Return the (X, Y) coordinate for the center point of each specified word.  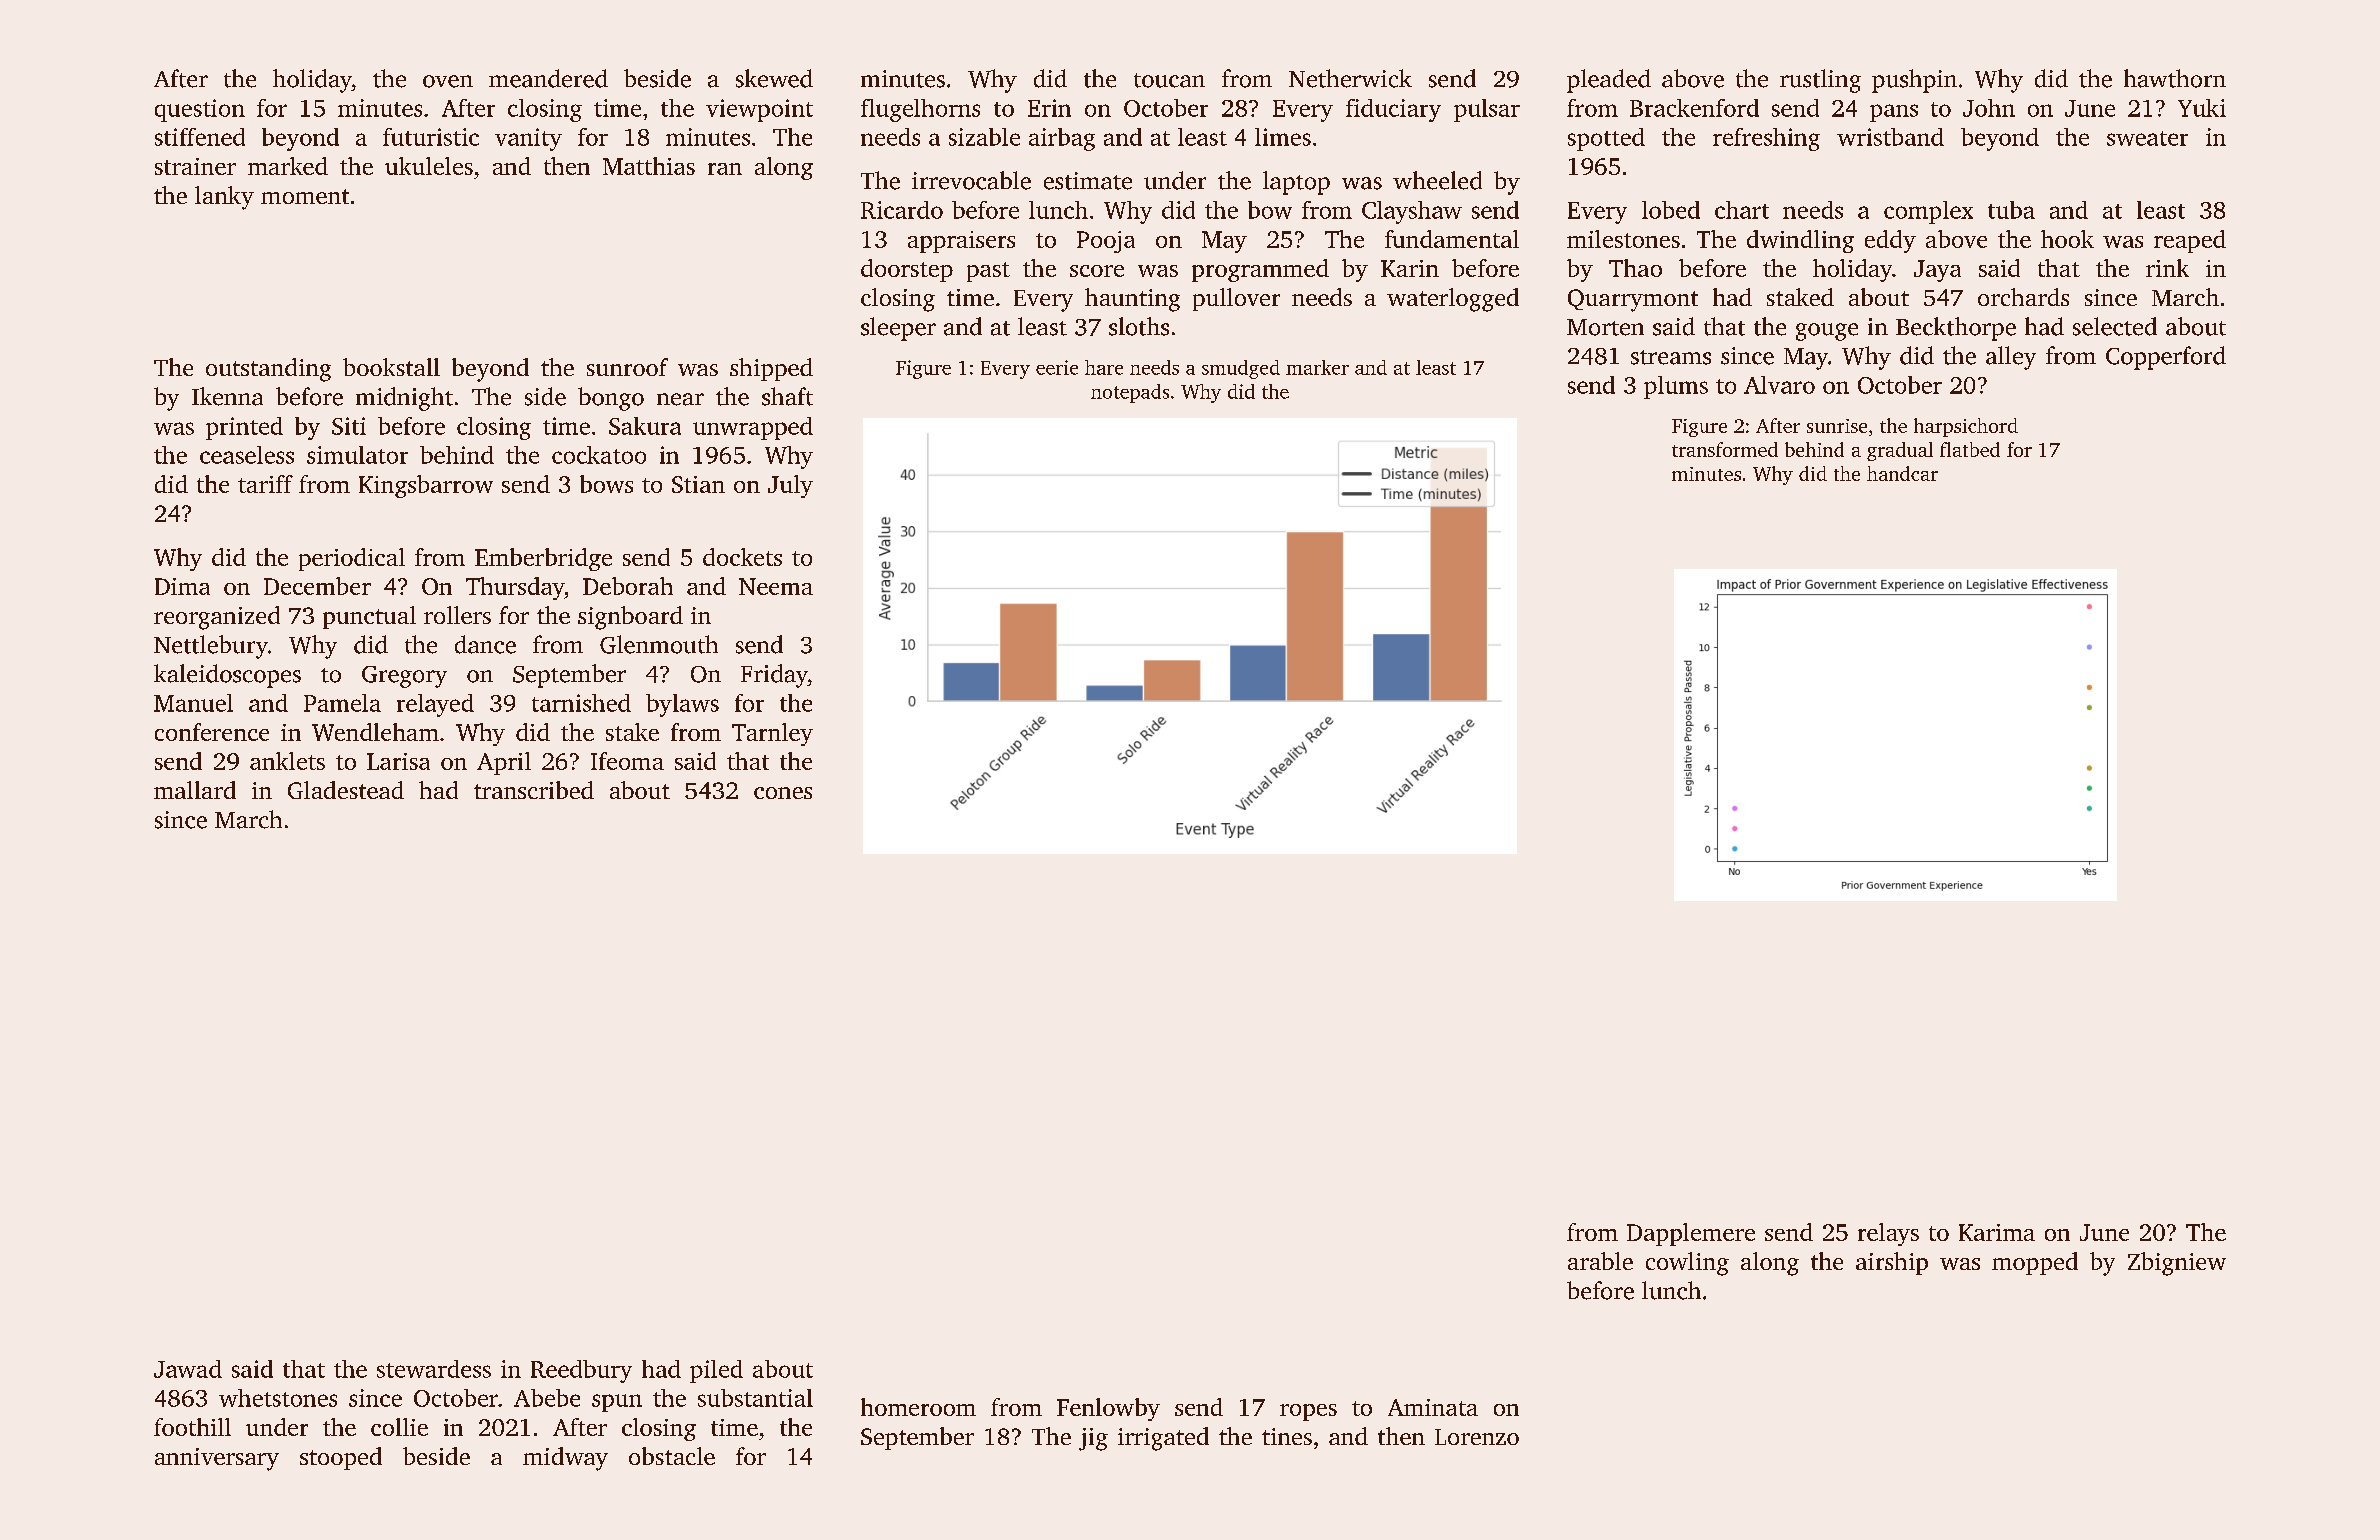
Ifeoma (627, 761)
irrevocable (971, 180)
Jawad (188, 1369)
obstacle (672, 1456)
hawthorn (2175, 78)
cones (783, 793)
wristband (1890, 137)
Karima (1997, 1232)
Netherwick (1350, 78)
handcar (1902, 473)
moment (305, 196)
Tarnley (772, 734)
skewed (774, 78)
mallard (195, 790)
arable (1600, 1261)
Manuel (193, 703)
